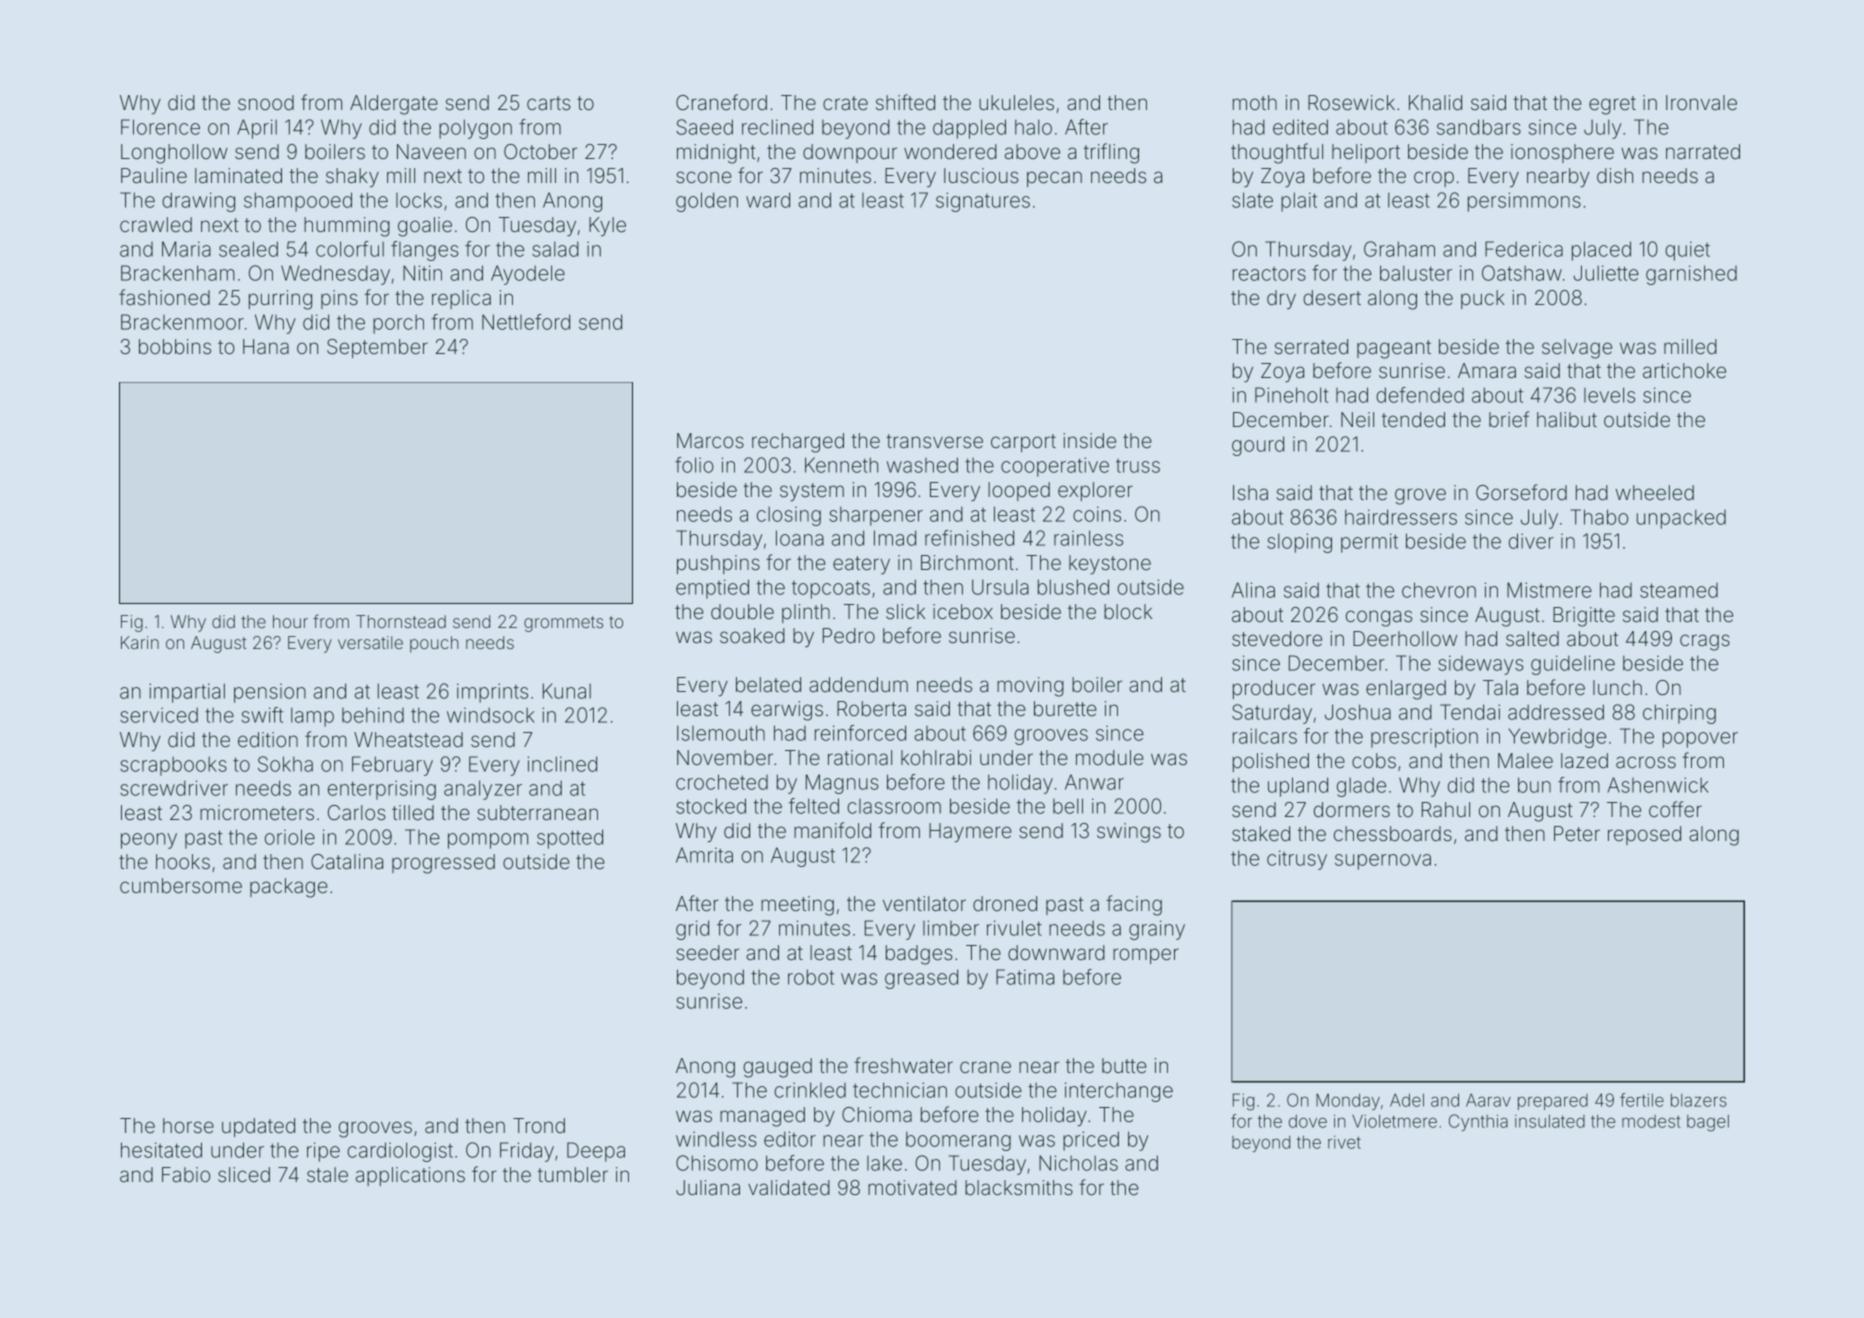 The image size is (1864, 1318). Describe the element at coordinates (377, 348) in the screenshot. I see `September` at that location.
